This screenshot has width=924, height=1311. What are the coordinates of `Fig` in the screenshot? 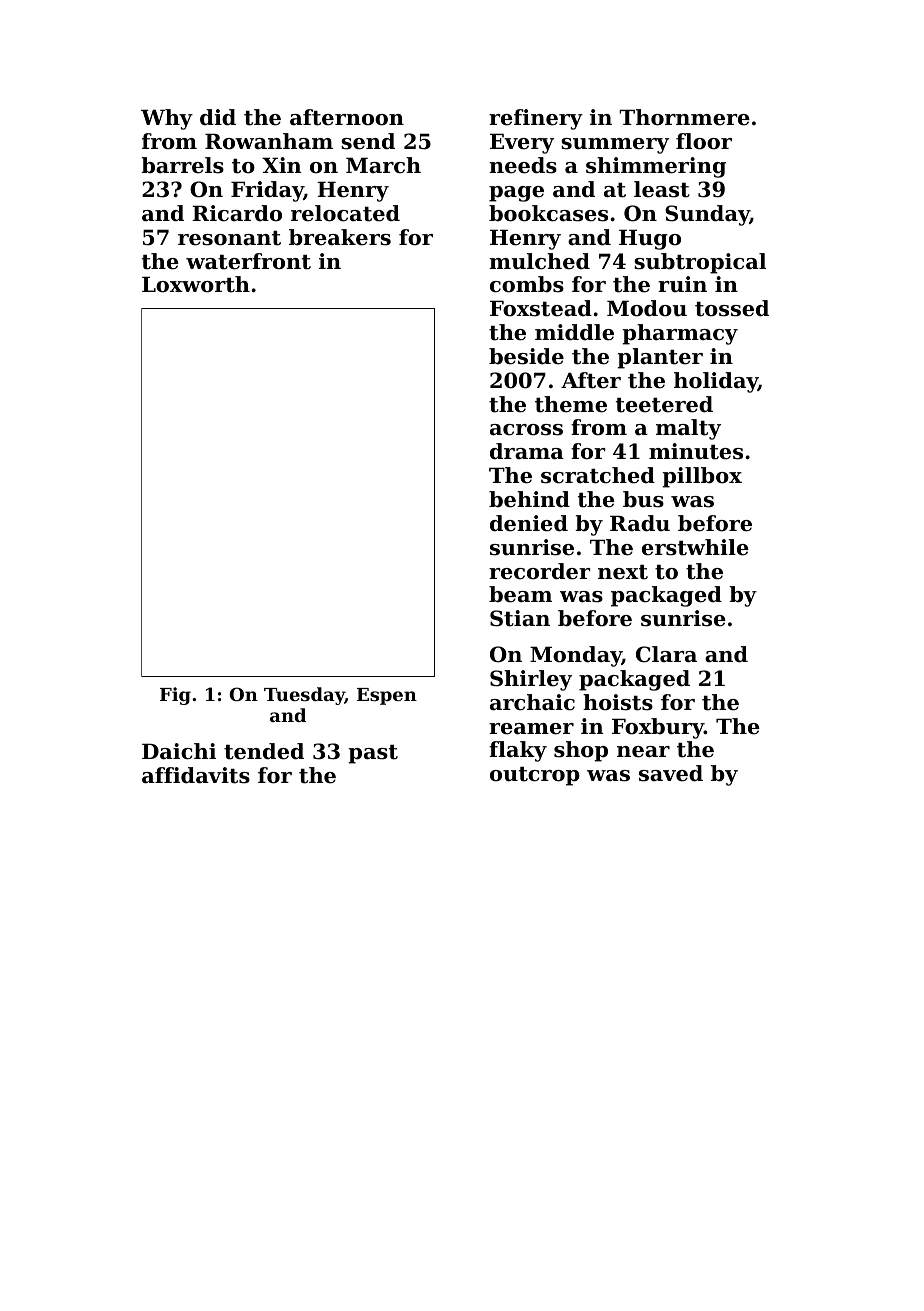 It's located at (175, 696).
